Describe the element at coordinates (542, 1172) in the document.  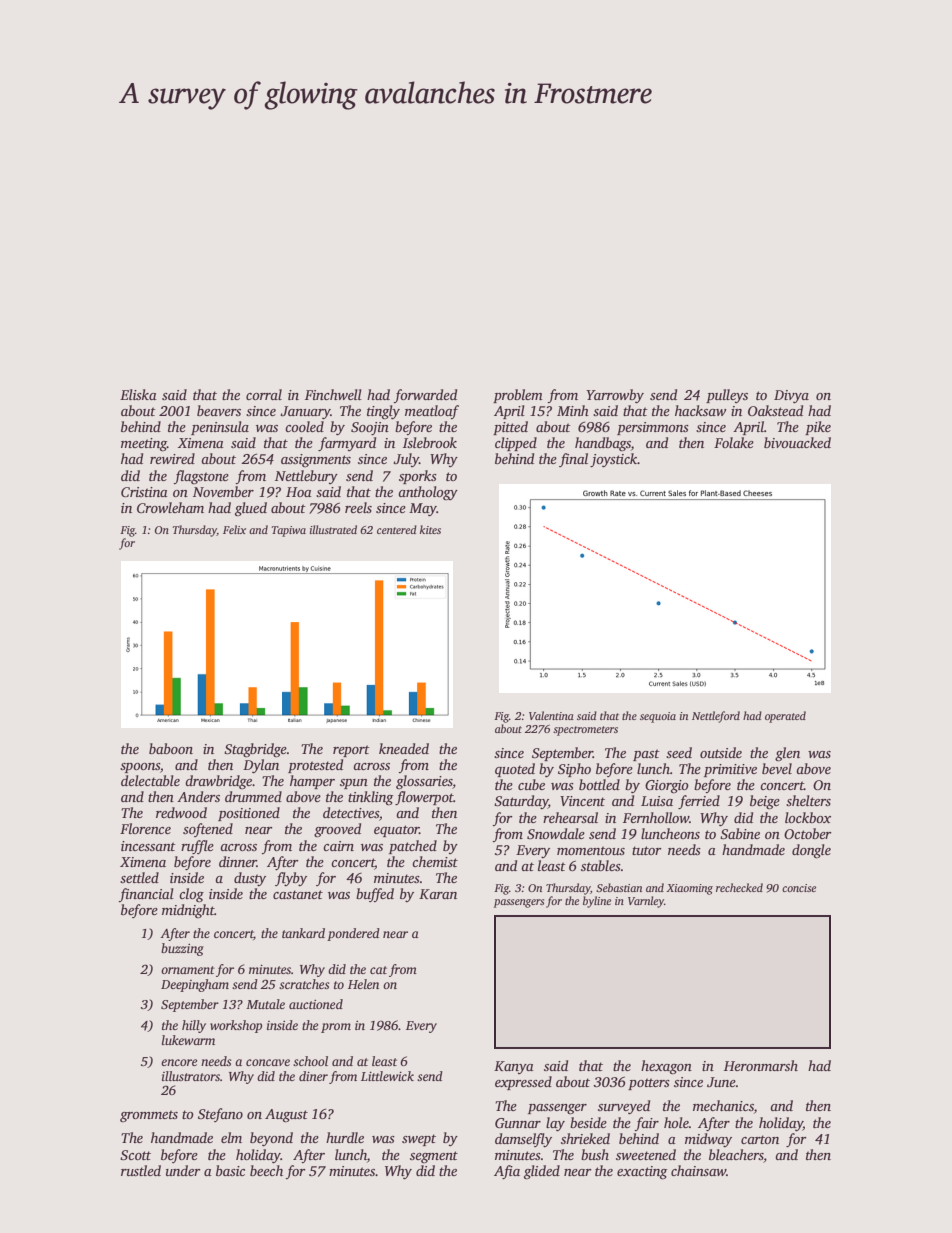
I see `glided` at that location.
